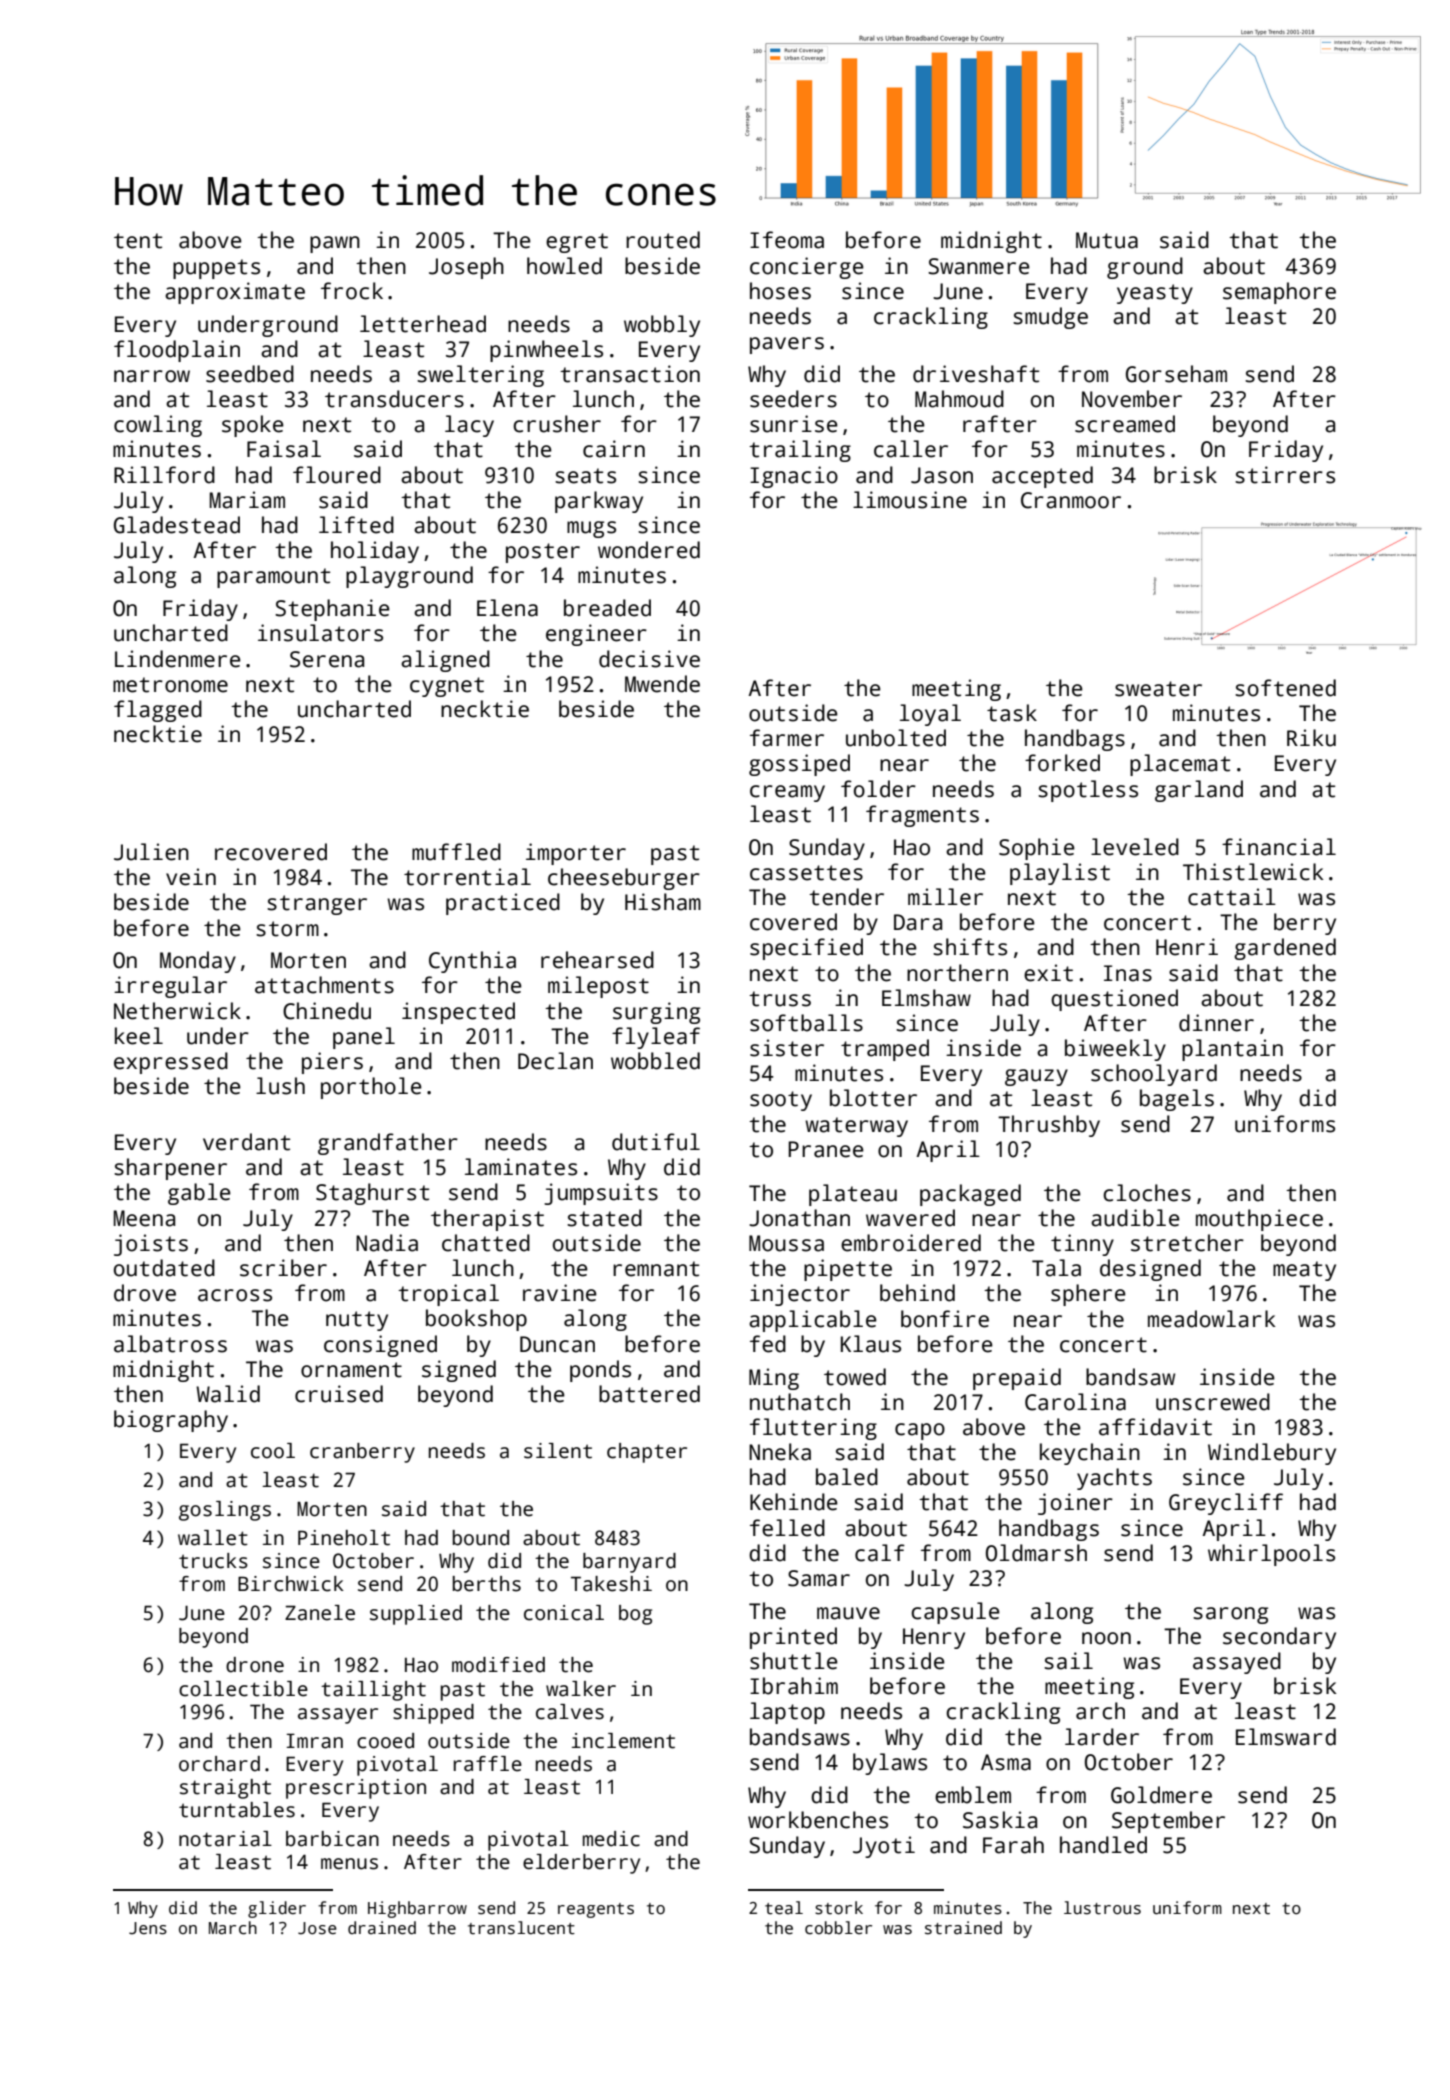  I want to click on wondered, so click(649, 550).
